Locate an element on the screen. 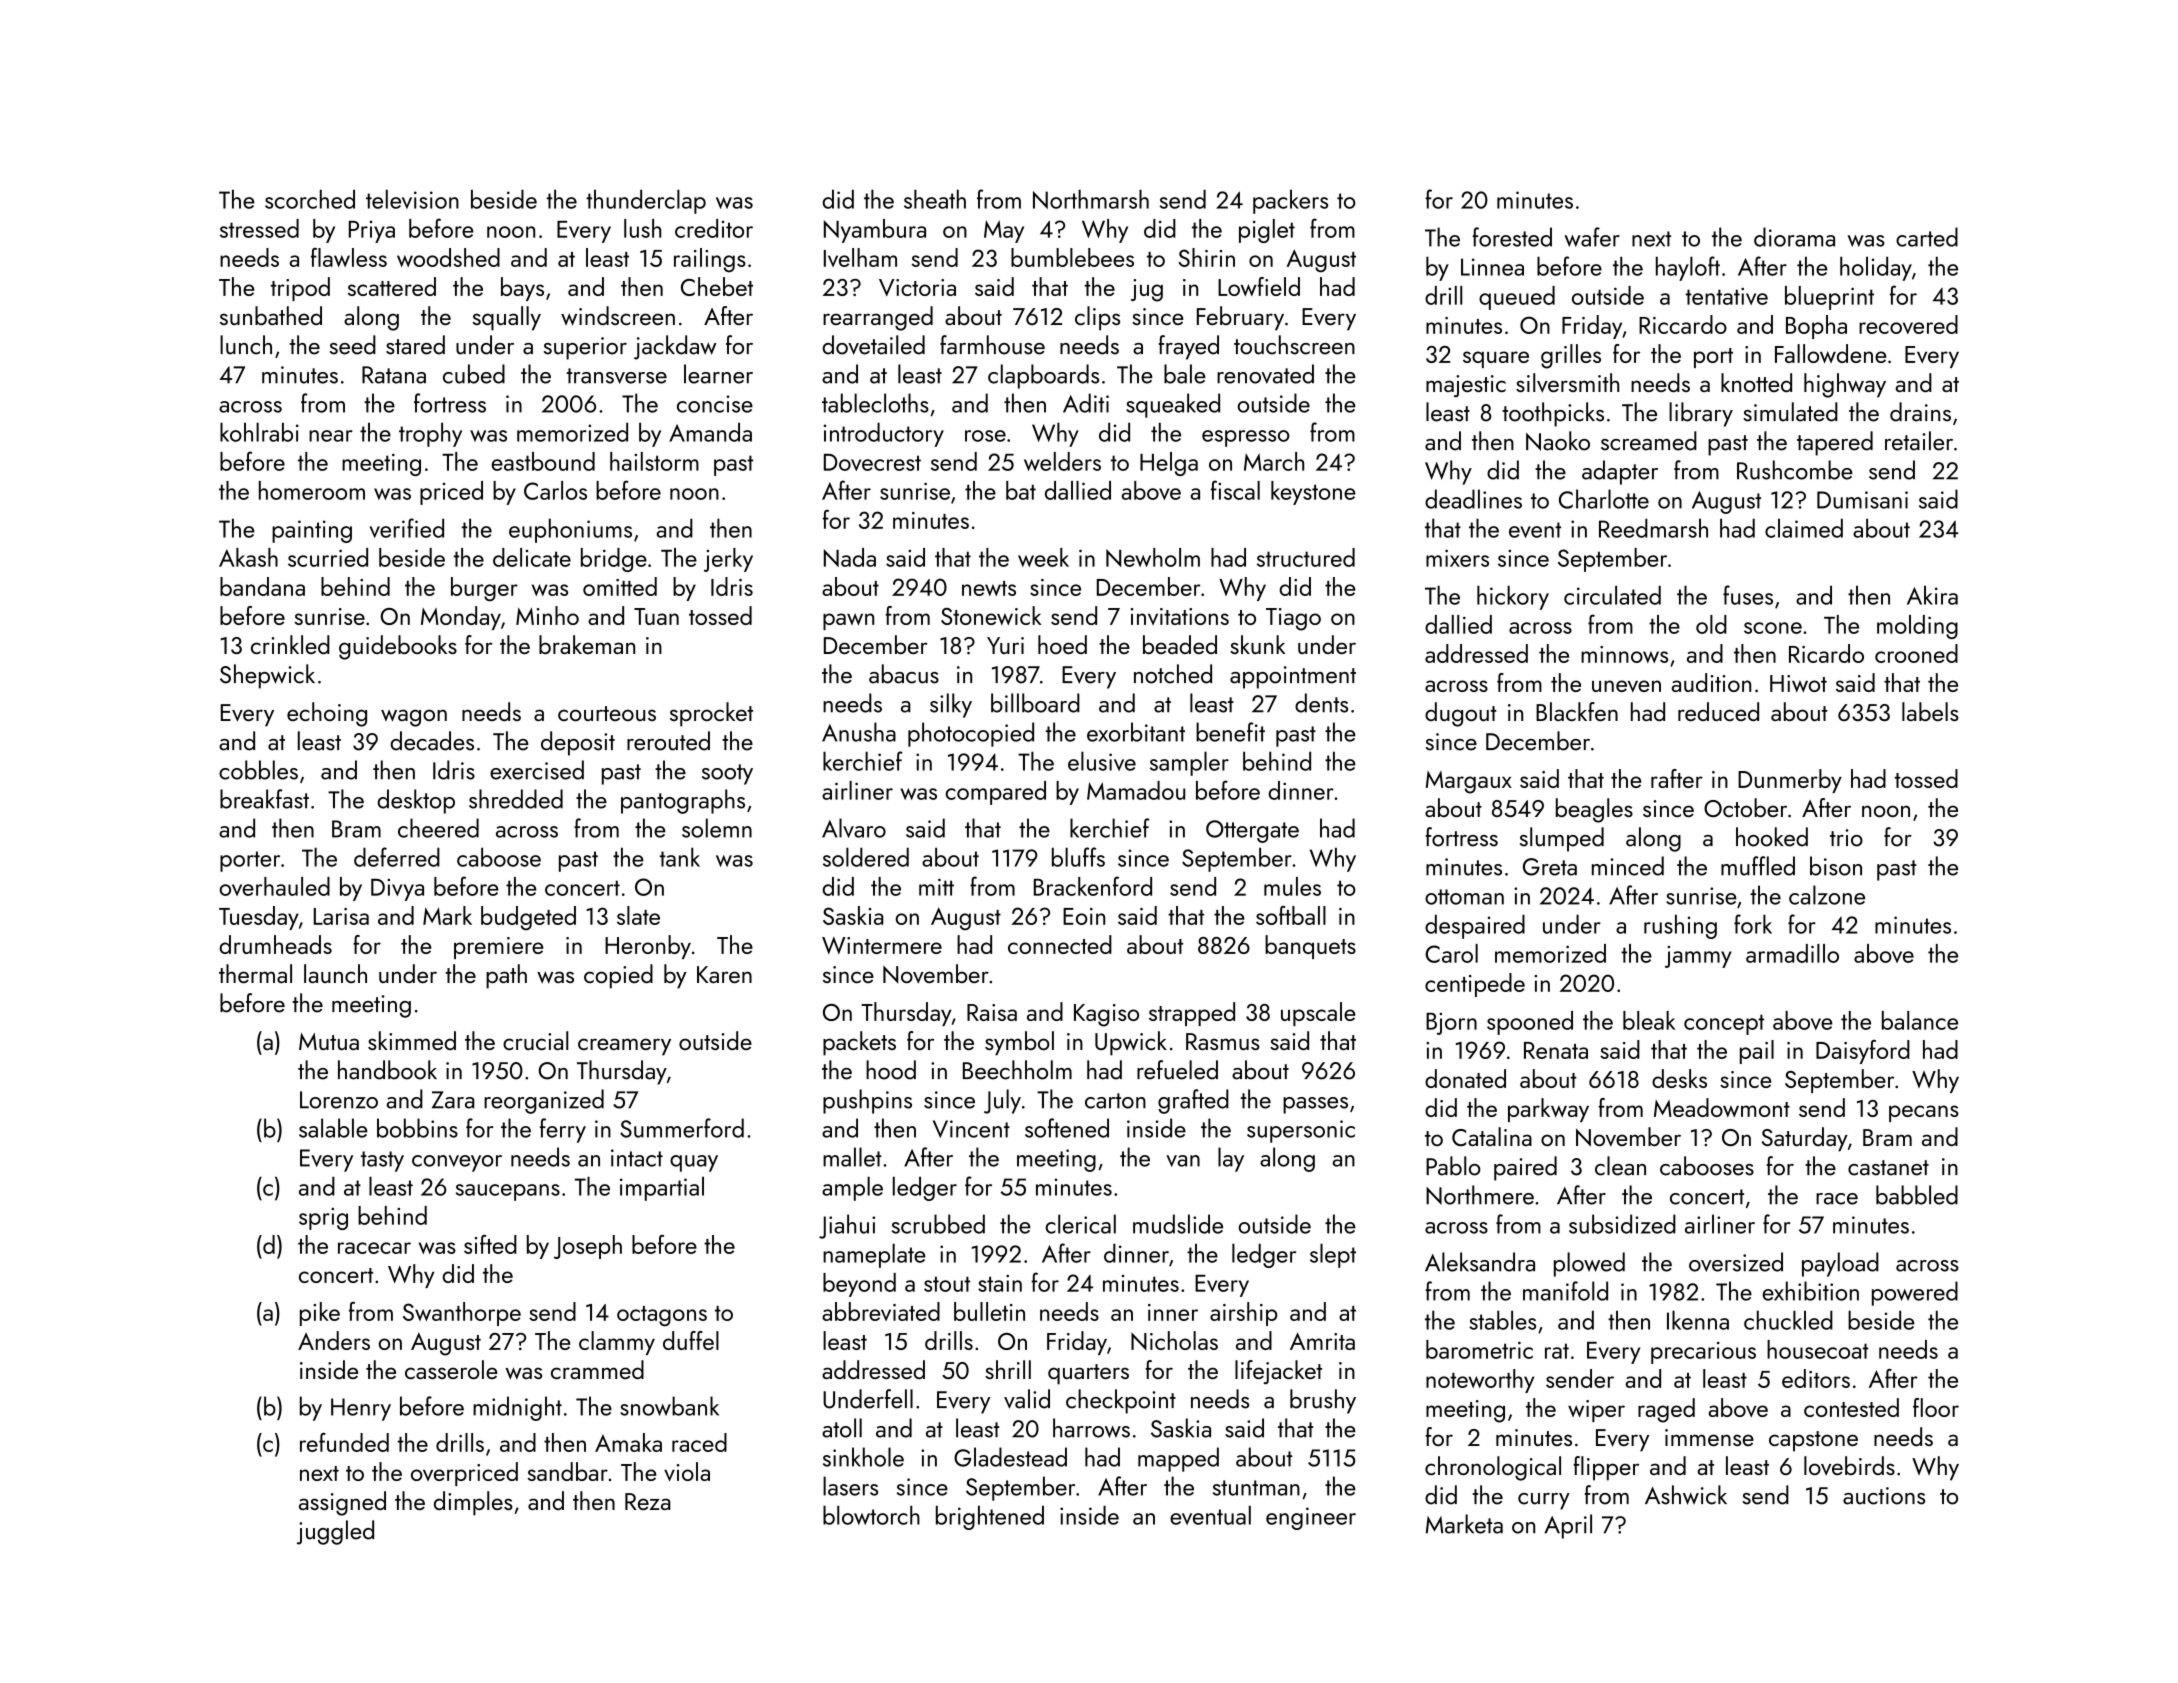 This screenshot has height=1683, width=2178. clammy is located at coordinates (617, 1343).
